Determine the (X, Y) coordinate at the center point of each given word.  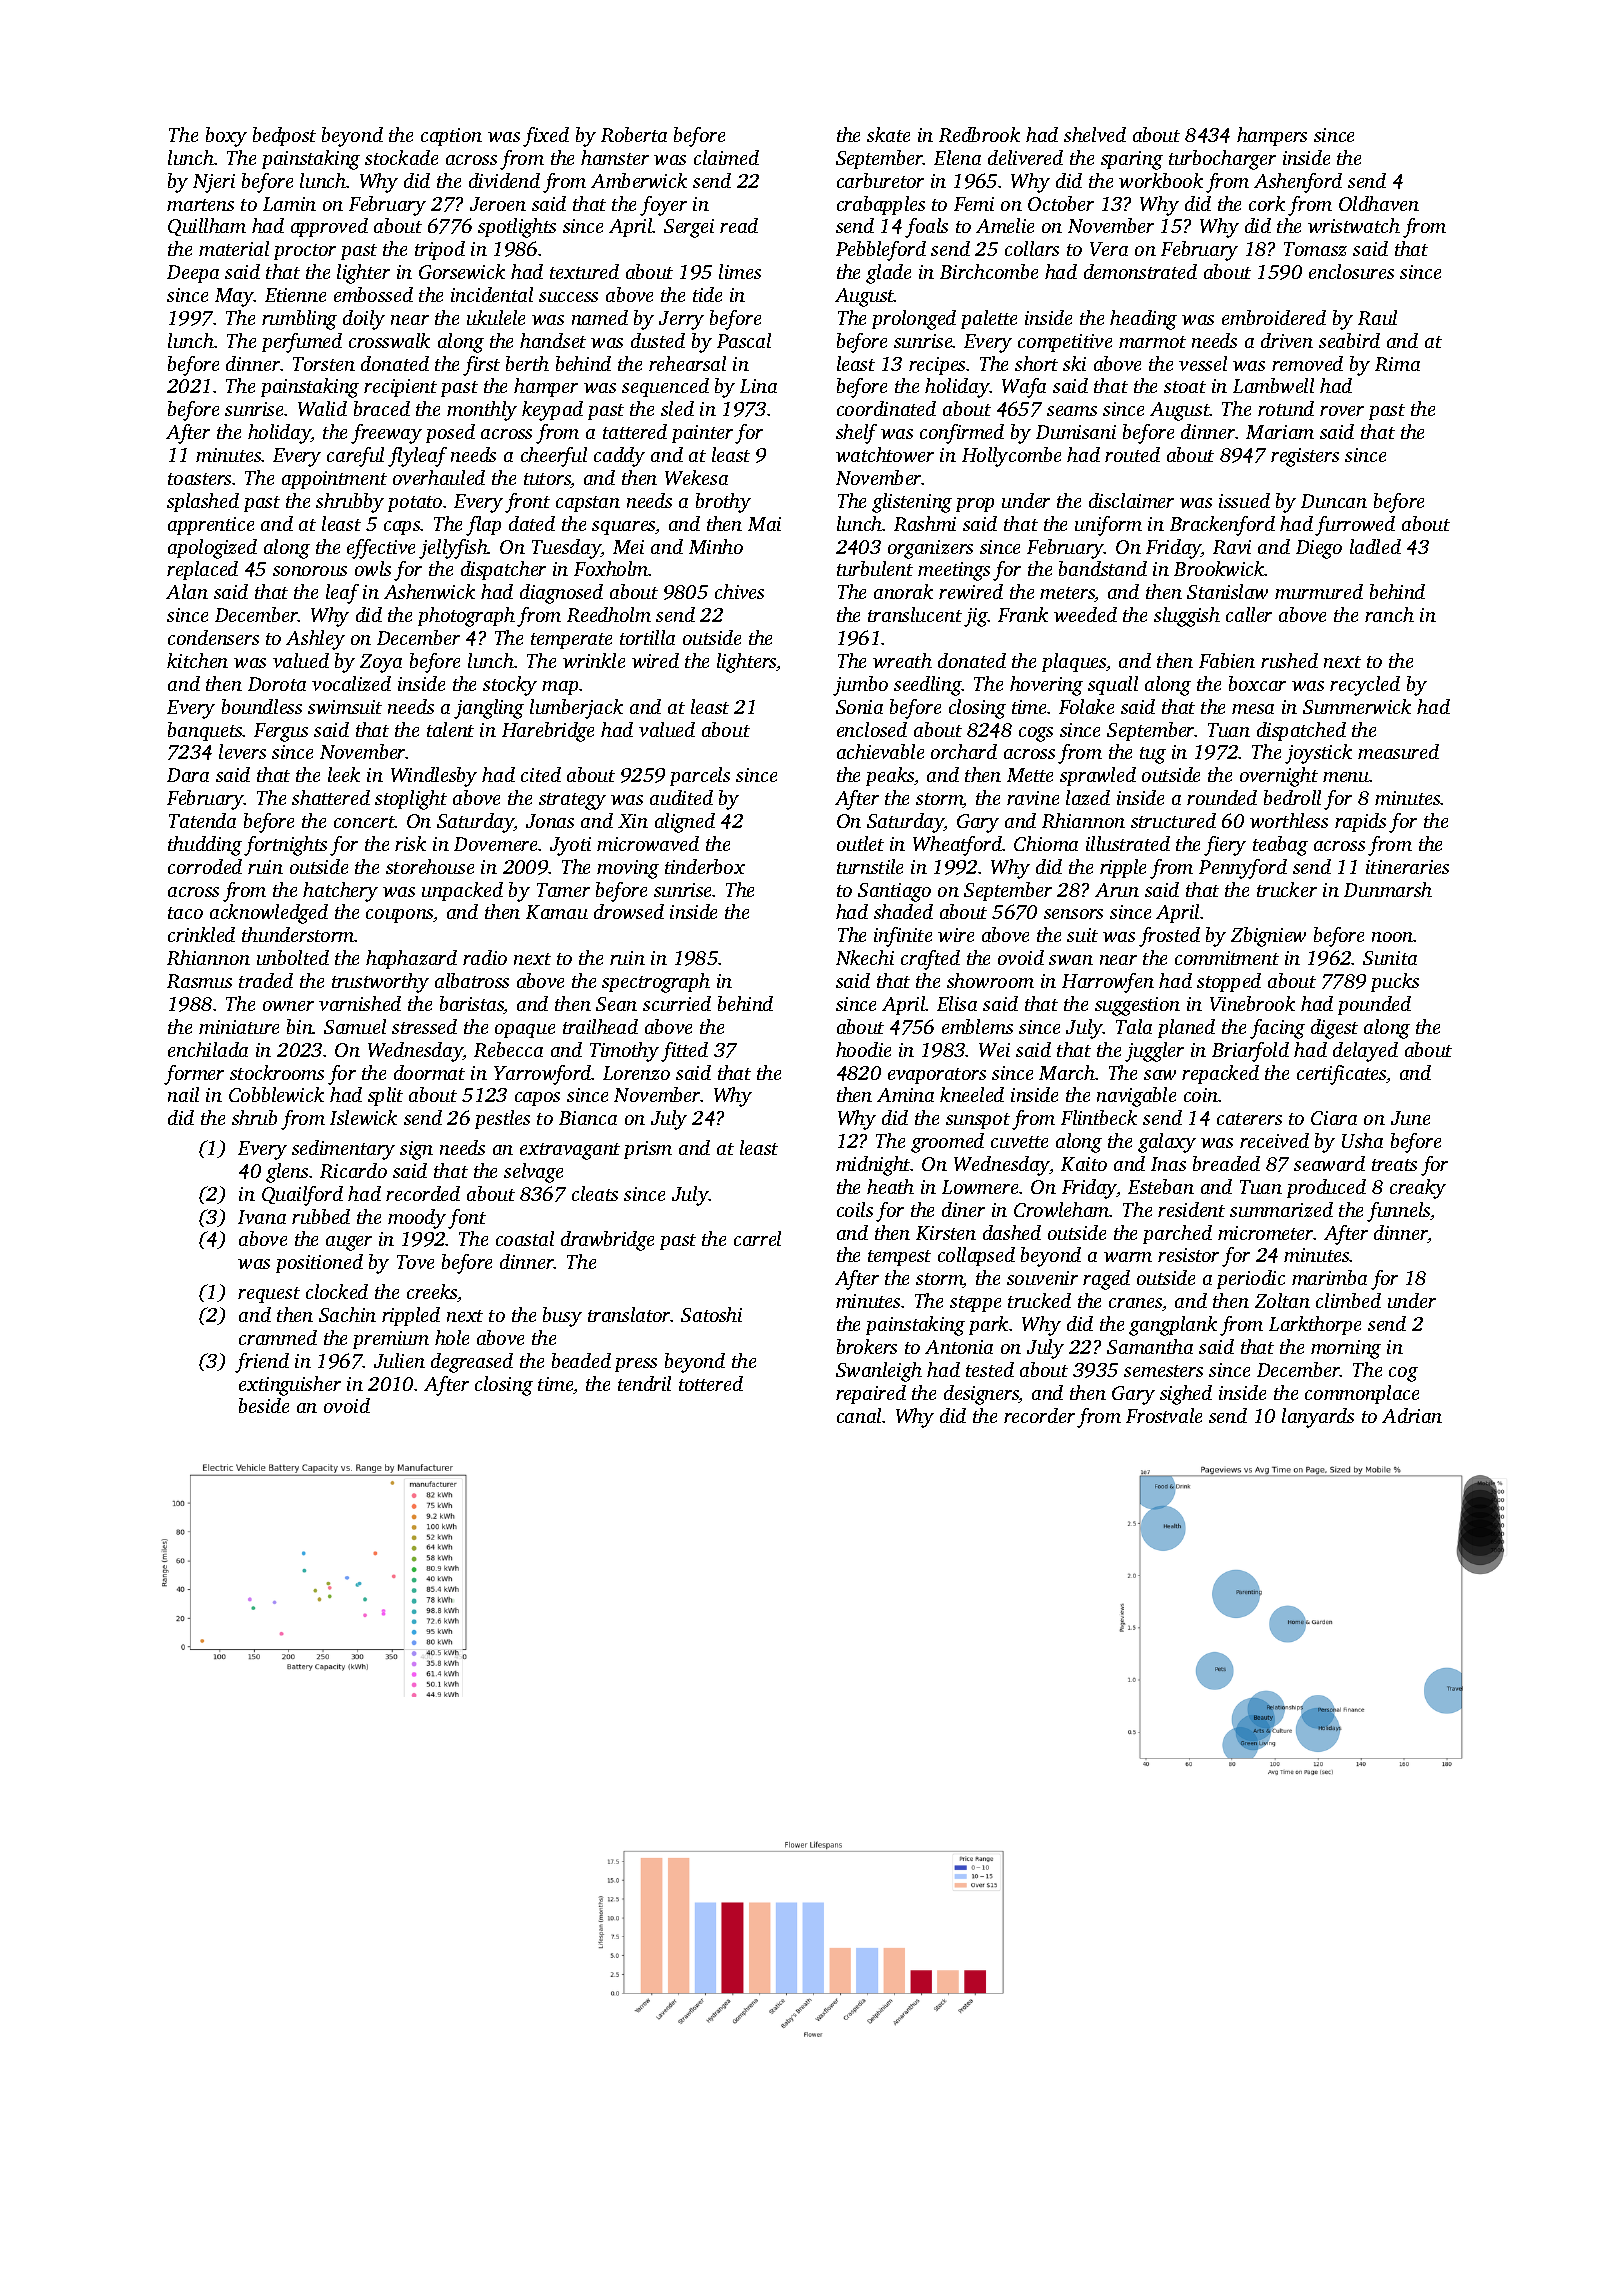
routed (1132, 454)
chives (739, 591)
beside (264, 1405)
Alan (187, 591)
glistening (912, 503)
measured (1398, 751)
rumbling (299, 320)
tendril (644, 1383)
